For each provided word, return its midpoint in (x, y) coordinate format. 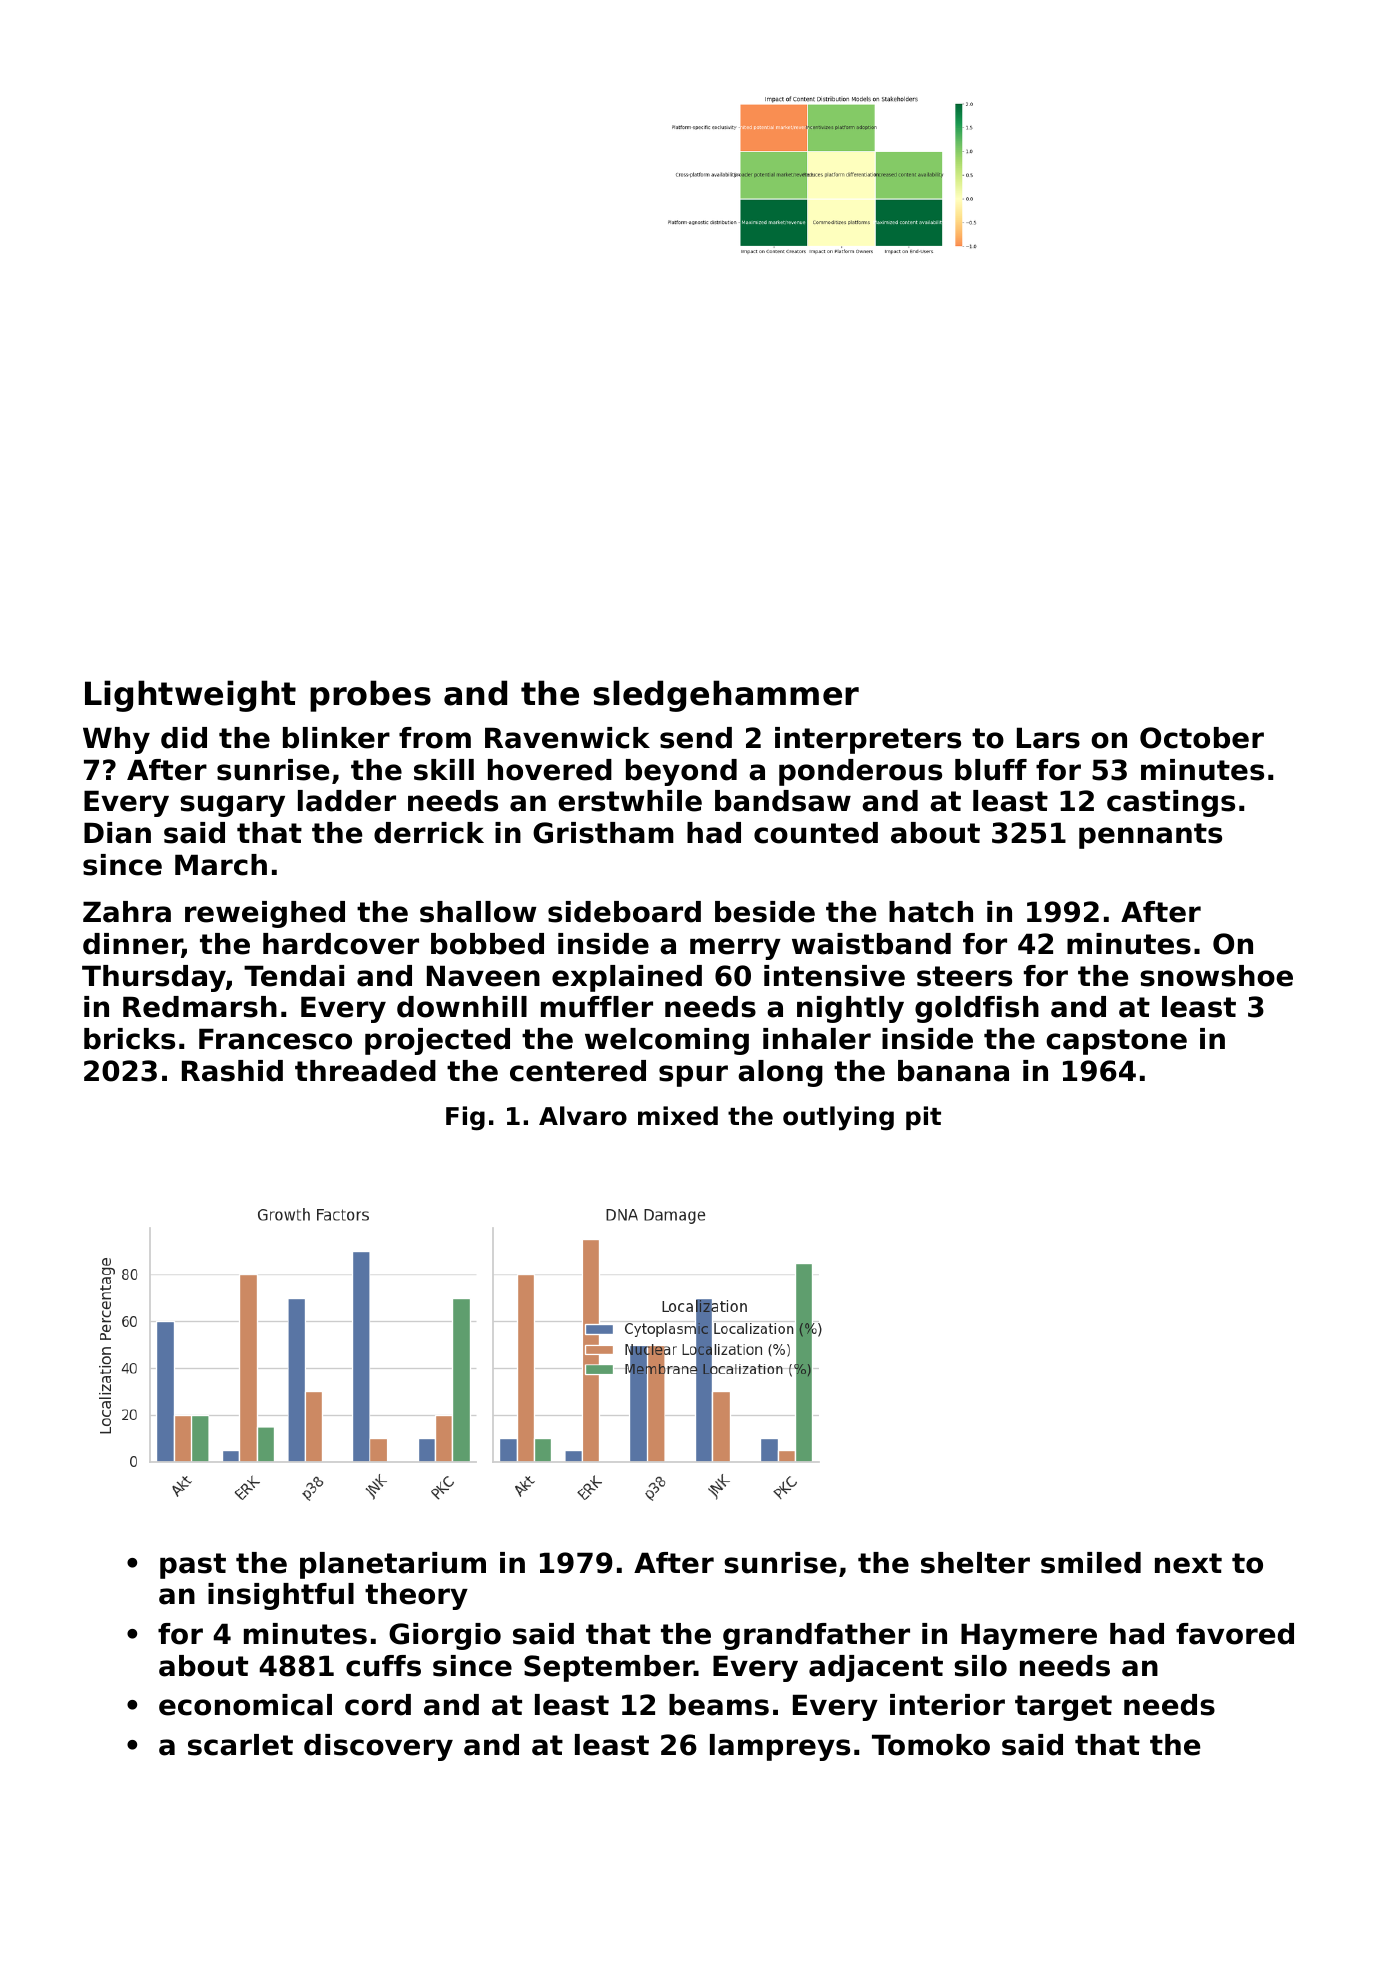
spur (693, 1076)
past (193, 1566)
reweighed (265, 914)
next (1188, 1563)
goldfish (977, 1009)
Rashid (232, 1071)
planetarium (393, 1565)
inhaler (817, 1039)
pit (923, 1118)
